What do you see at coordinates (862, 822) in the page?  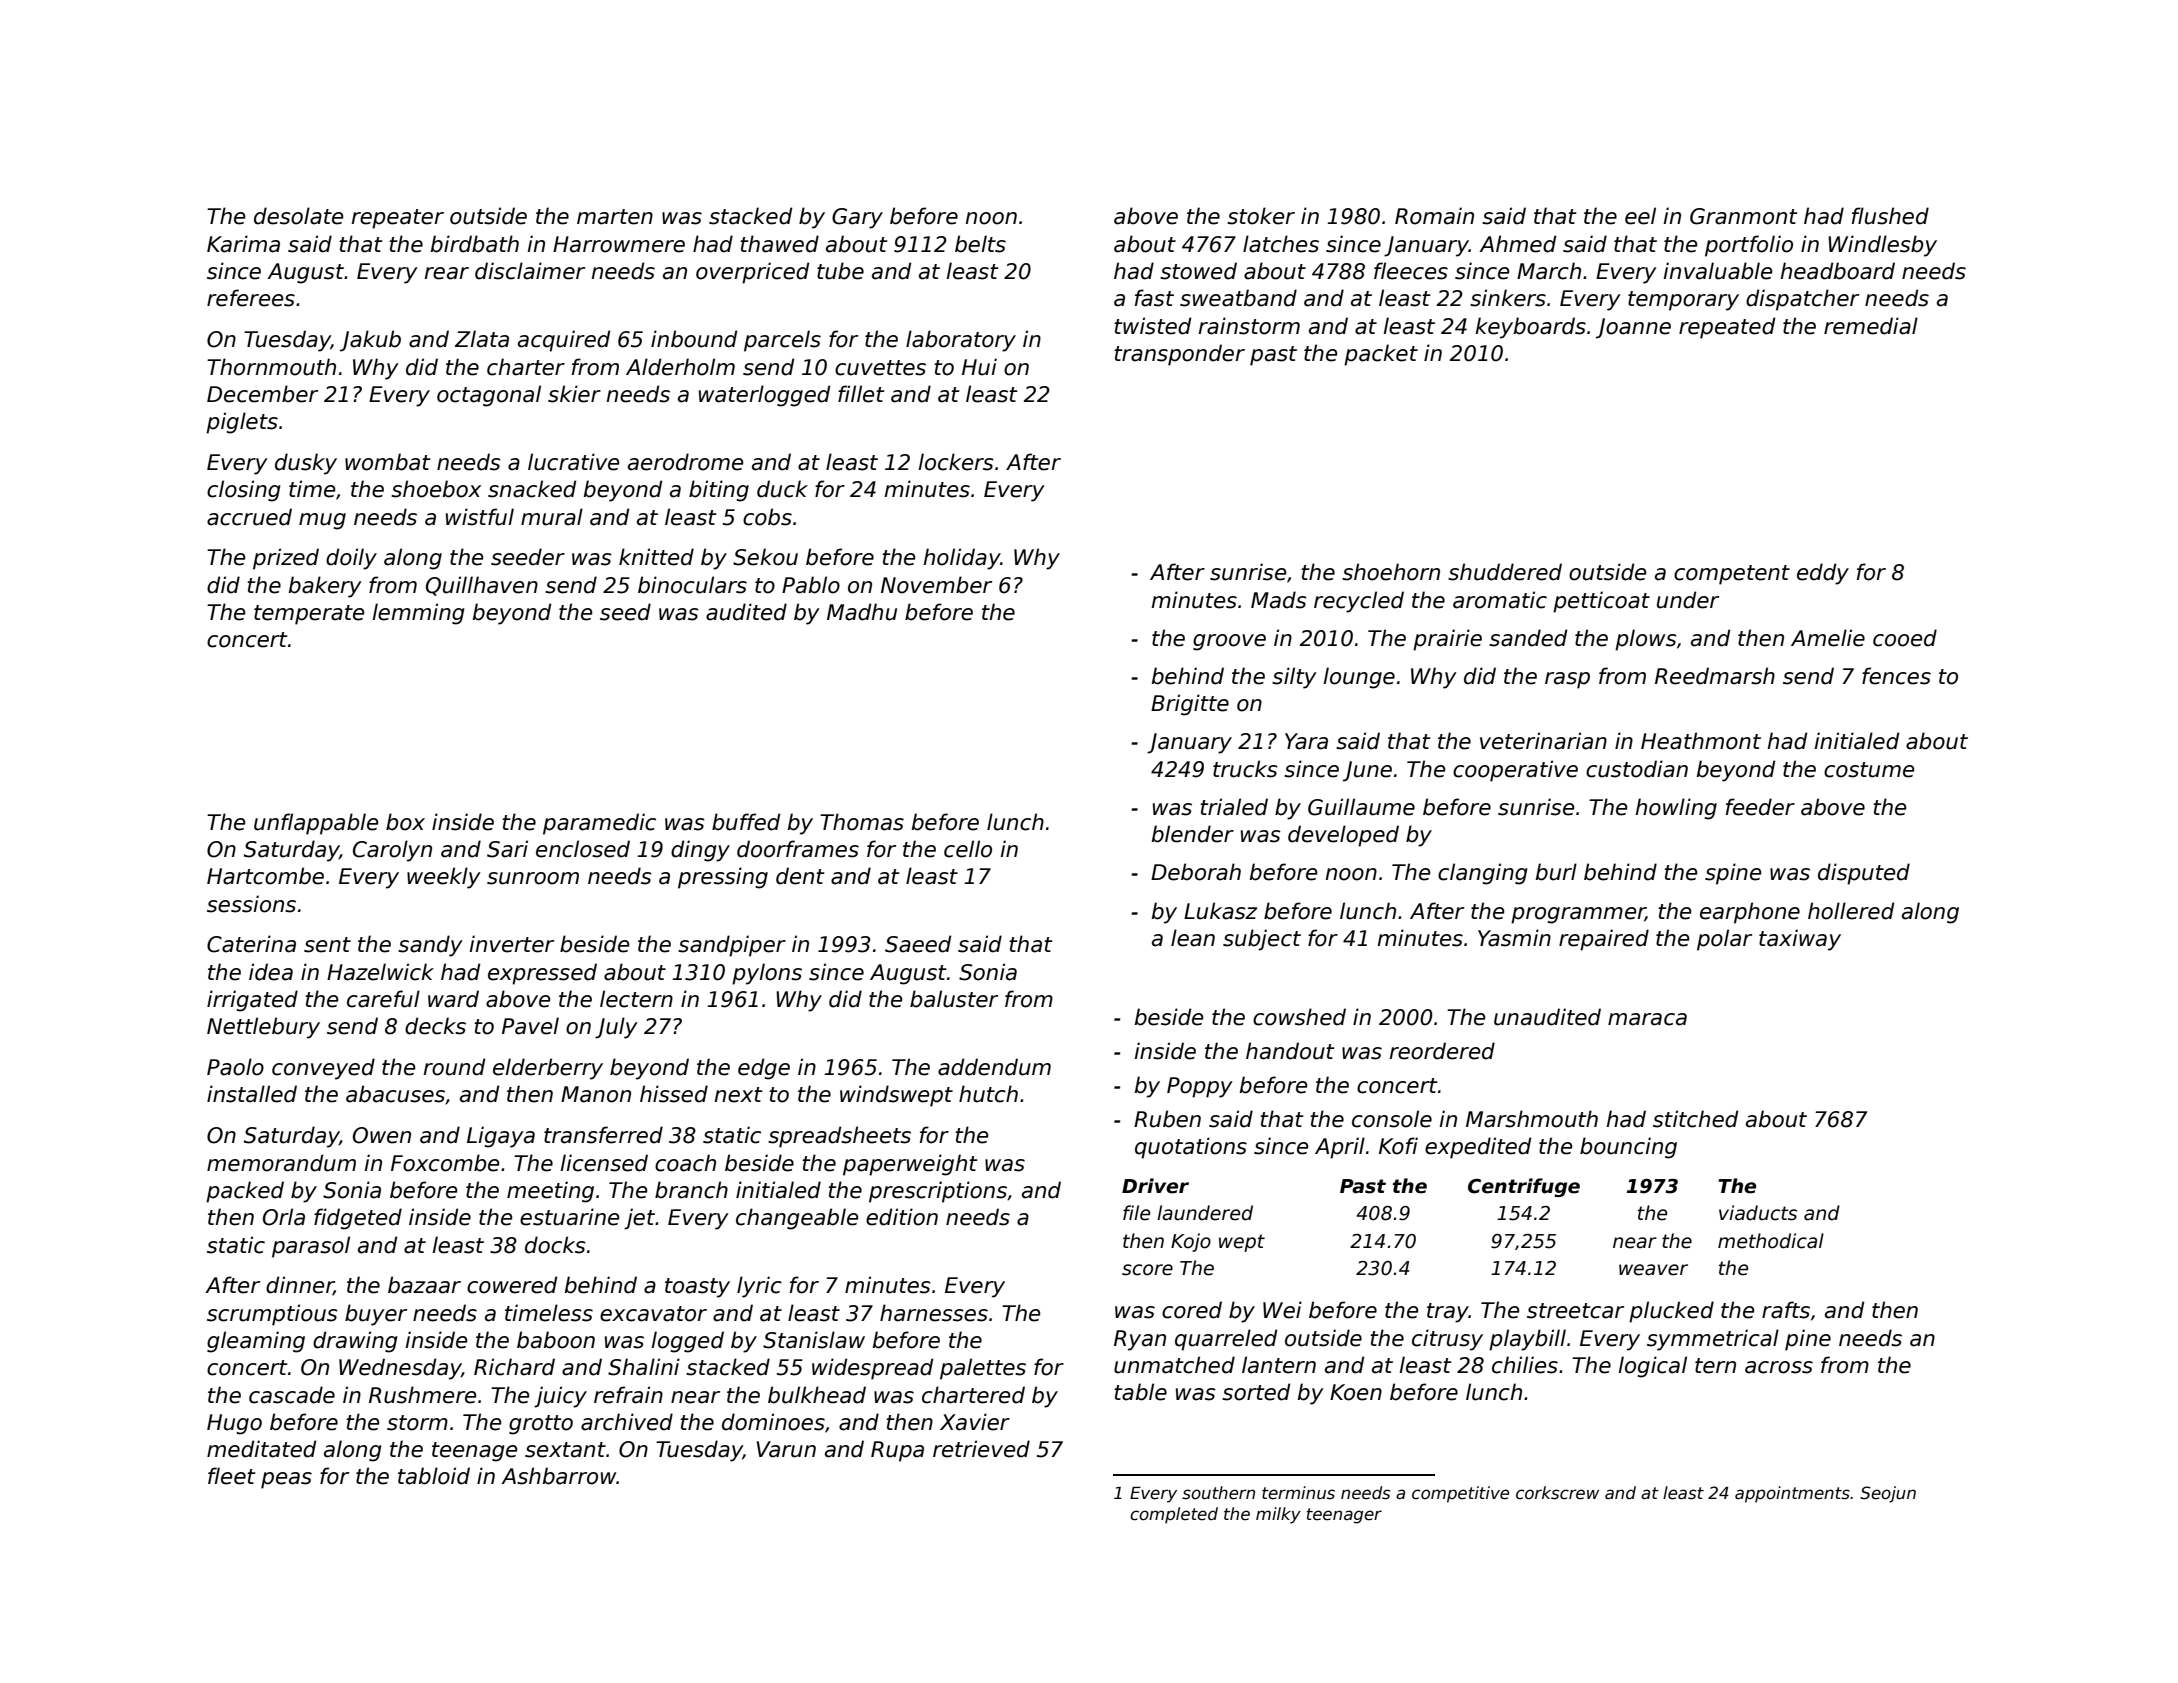 I see `Thomas` at bounding box center [862, 822].
